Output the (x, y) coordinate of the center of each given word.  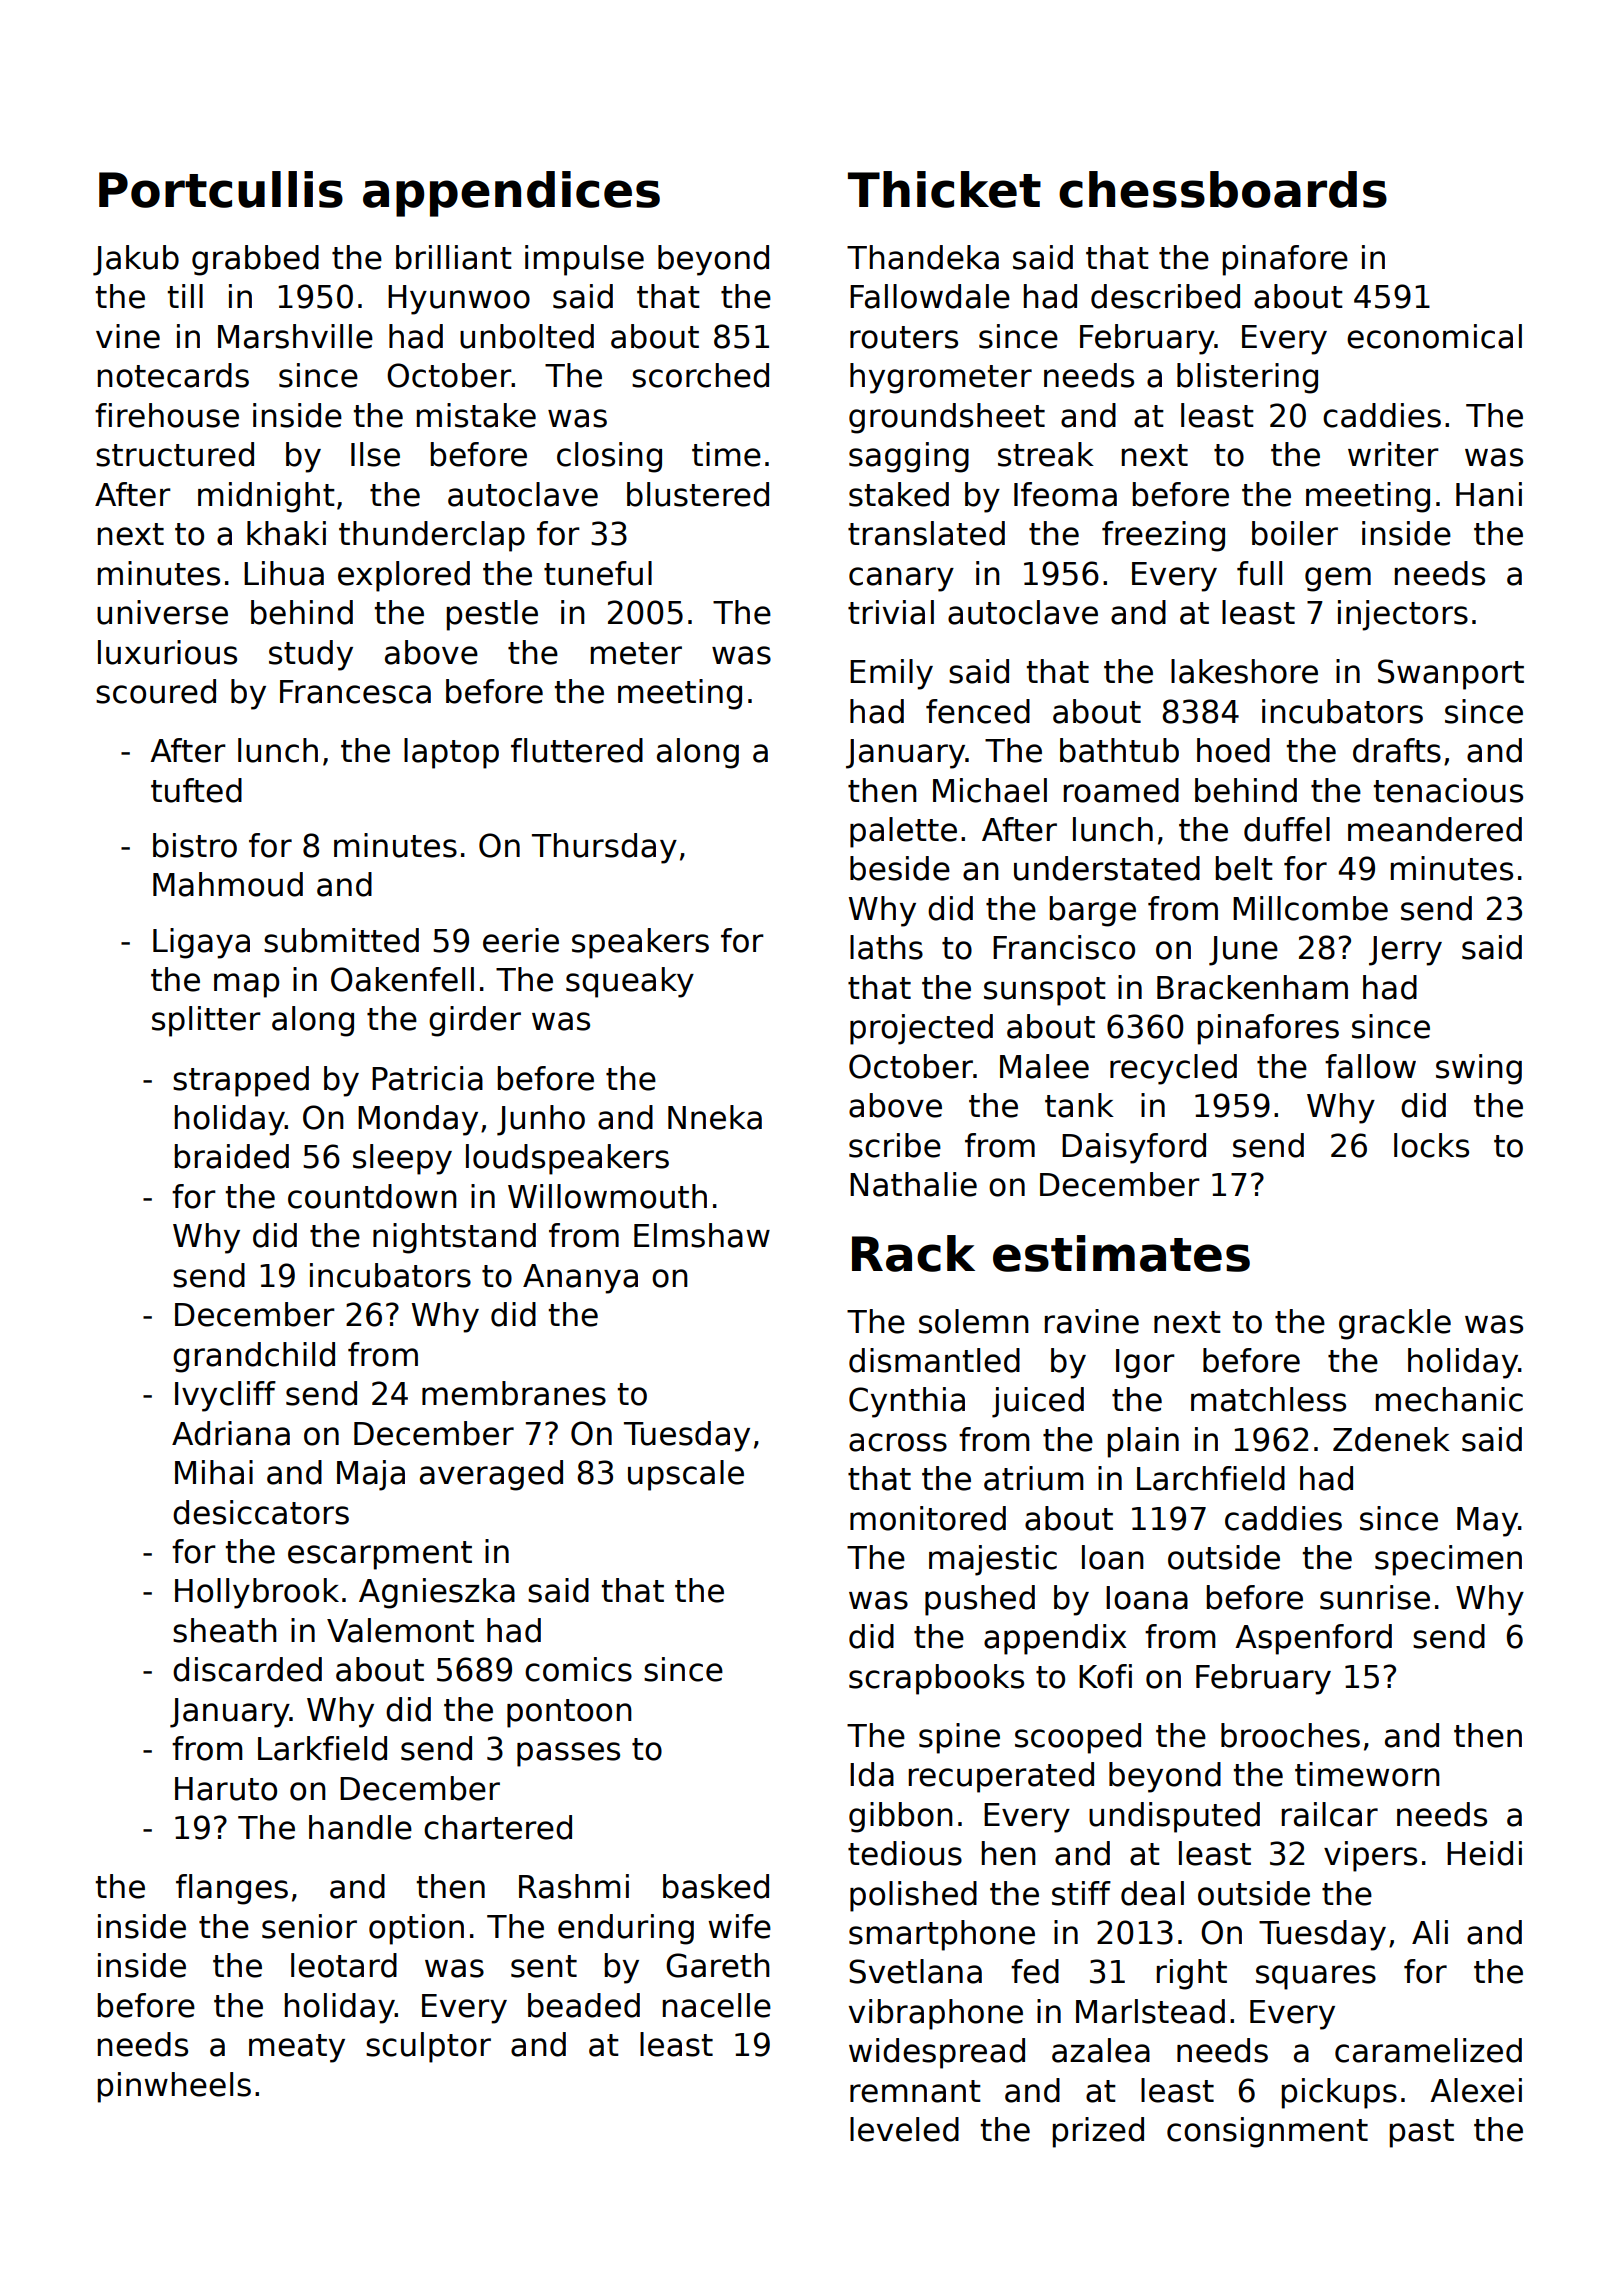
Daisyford (1134, 1148)
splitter (206, 1021)
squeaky (630, 982)
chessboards (1223, 189)
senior (309, 1926)
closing (609, 457)
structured (175, 454)
